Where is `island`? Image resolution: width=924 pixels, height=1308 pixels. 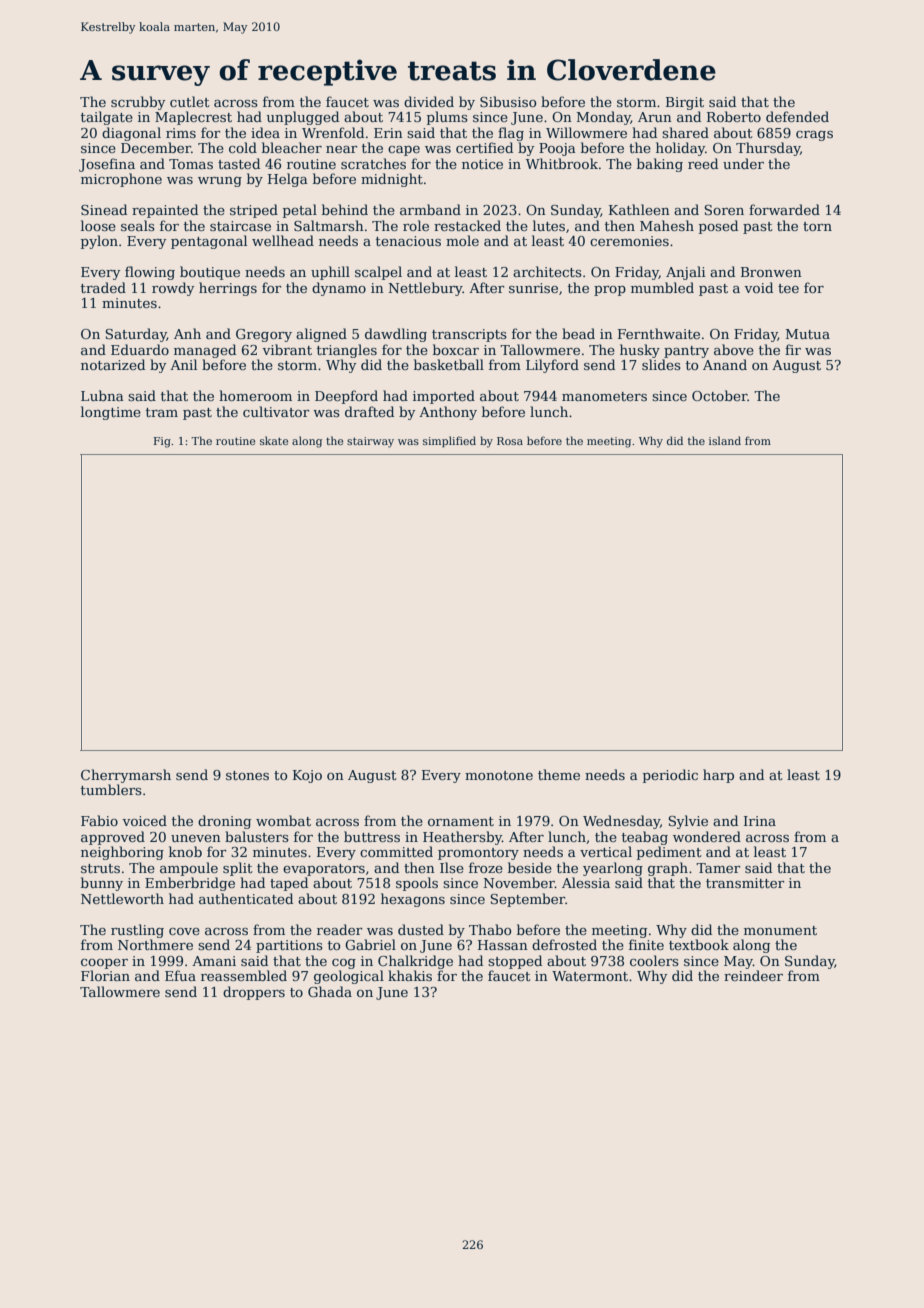 island is located at coordinates (725, 440).
